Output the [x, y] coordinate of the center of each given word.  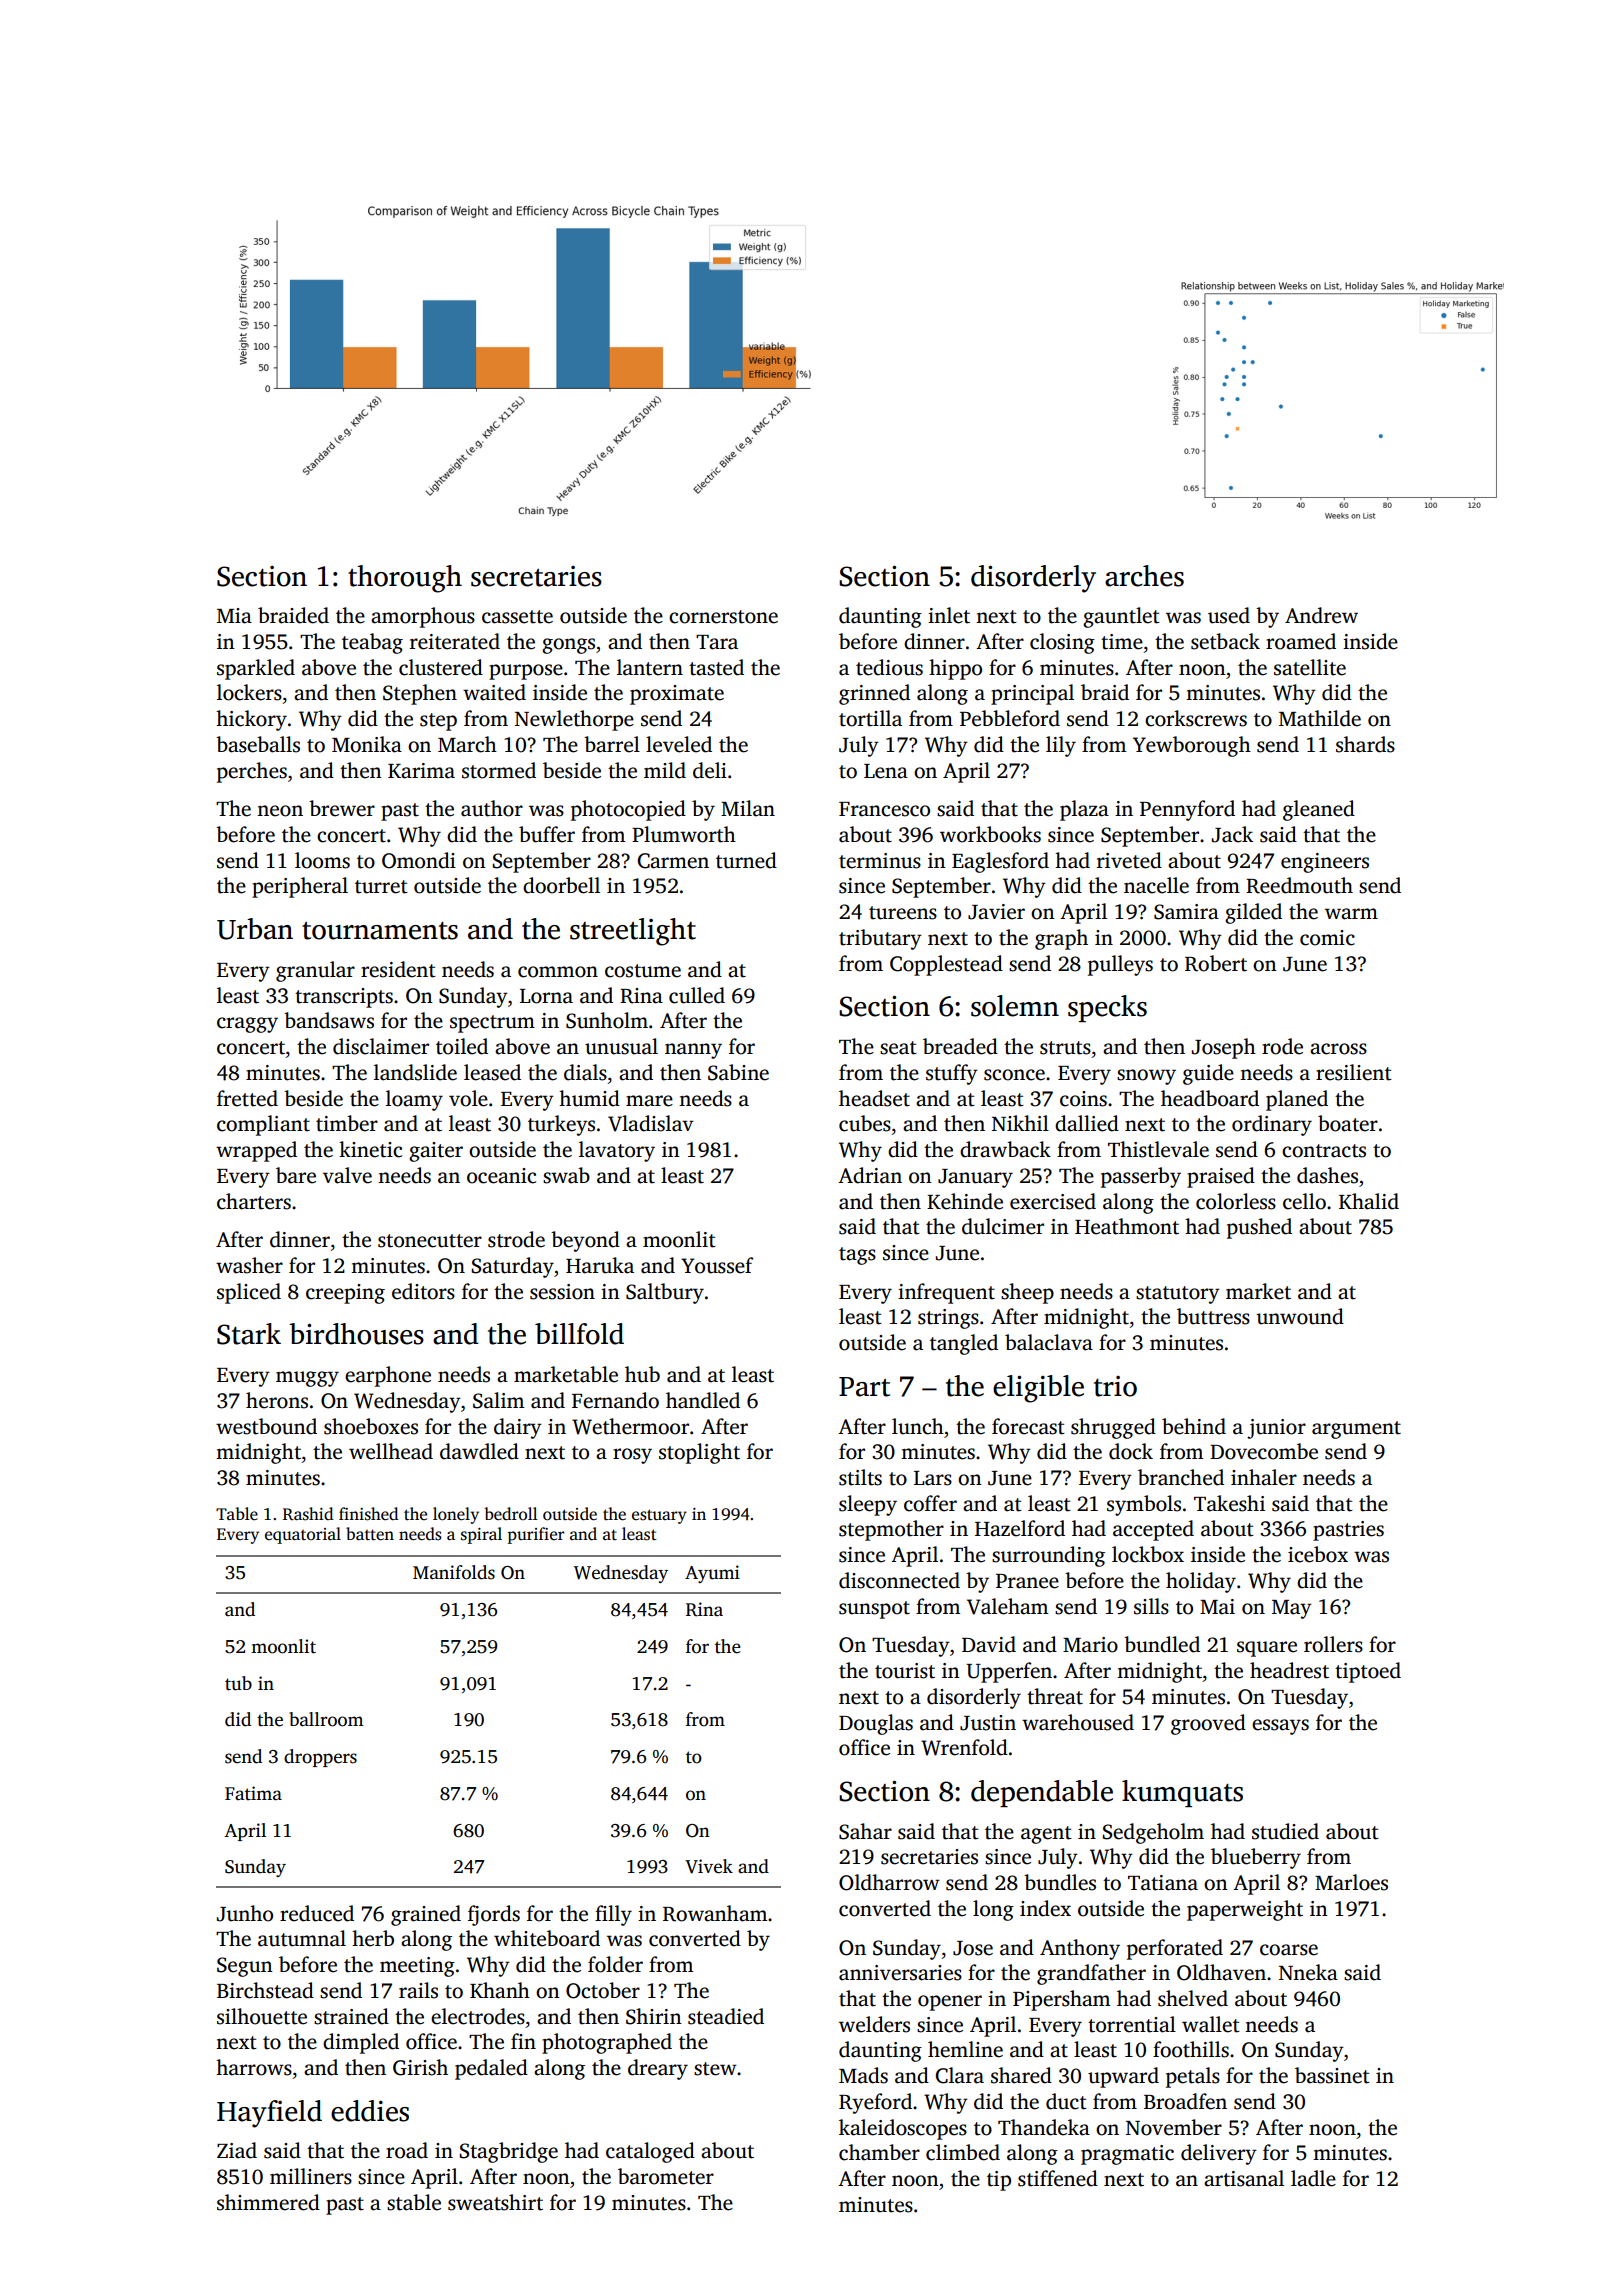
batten [370, 1534]
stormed [499, 770]
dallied [1087, 1123]
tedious [889, 667]
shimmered [268, 2202]
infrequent [946, 1293]
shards [1365, 744]
